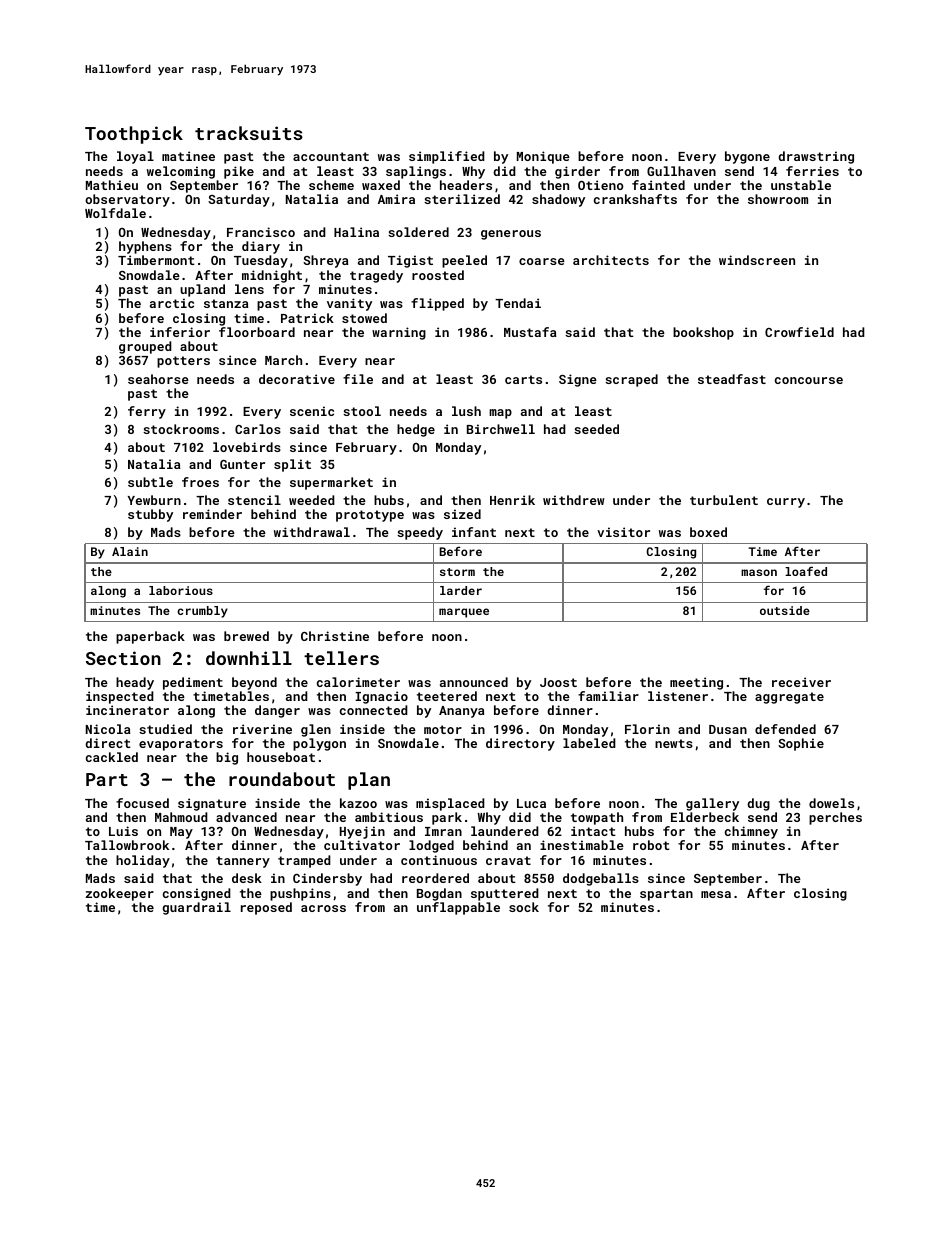  Describe the element at coordinates (243, 862) in the document. I see `tannery` at that location.
